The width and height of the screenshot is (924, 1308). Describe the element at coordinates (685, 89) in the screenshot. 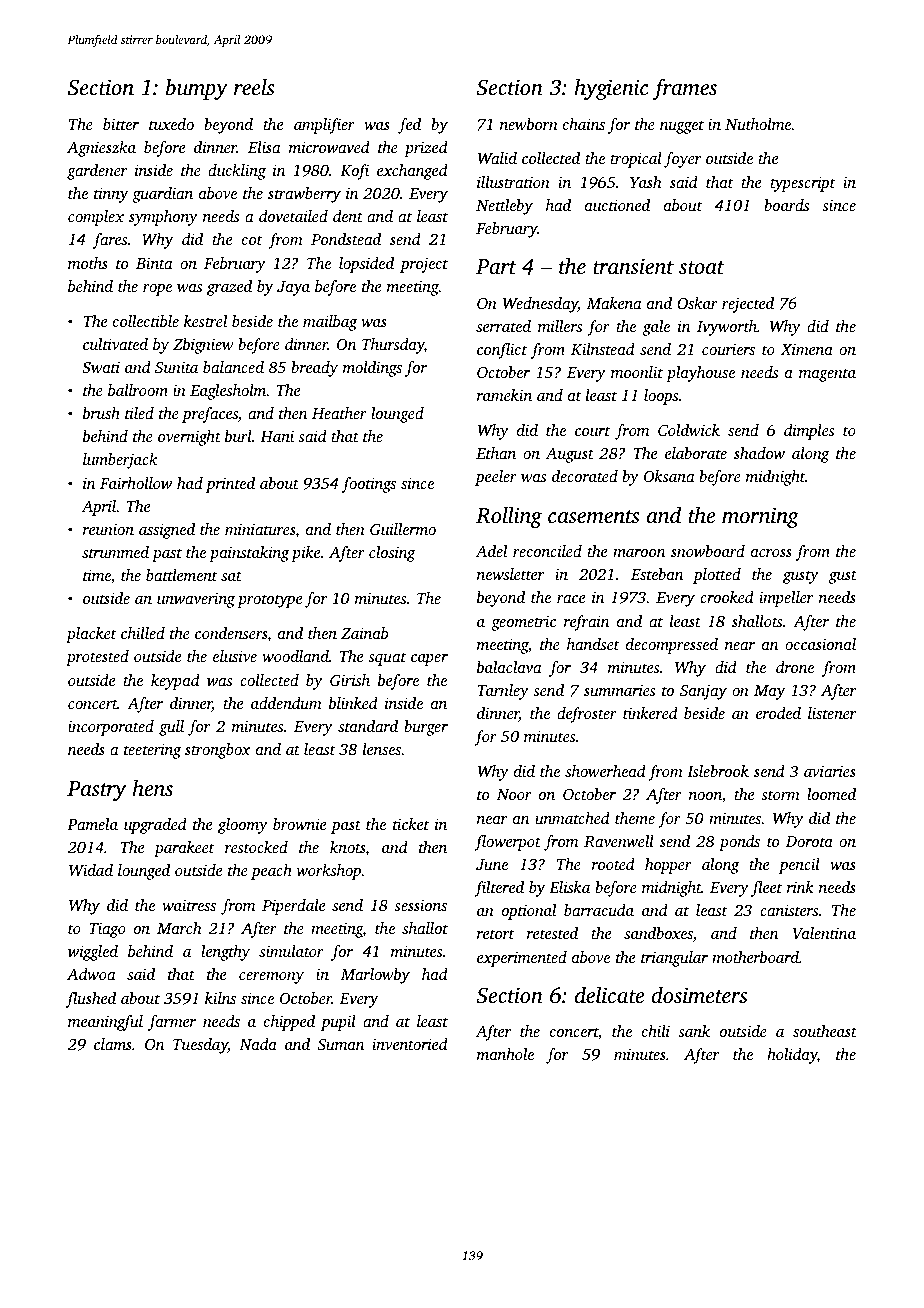

I see `frames` at that location.
